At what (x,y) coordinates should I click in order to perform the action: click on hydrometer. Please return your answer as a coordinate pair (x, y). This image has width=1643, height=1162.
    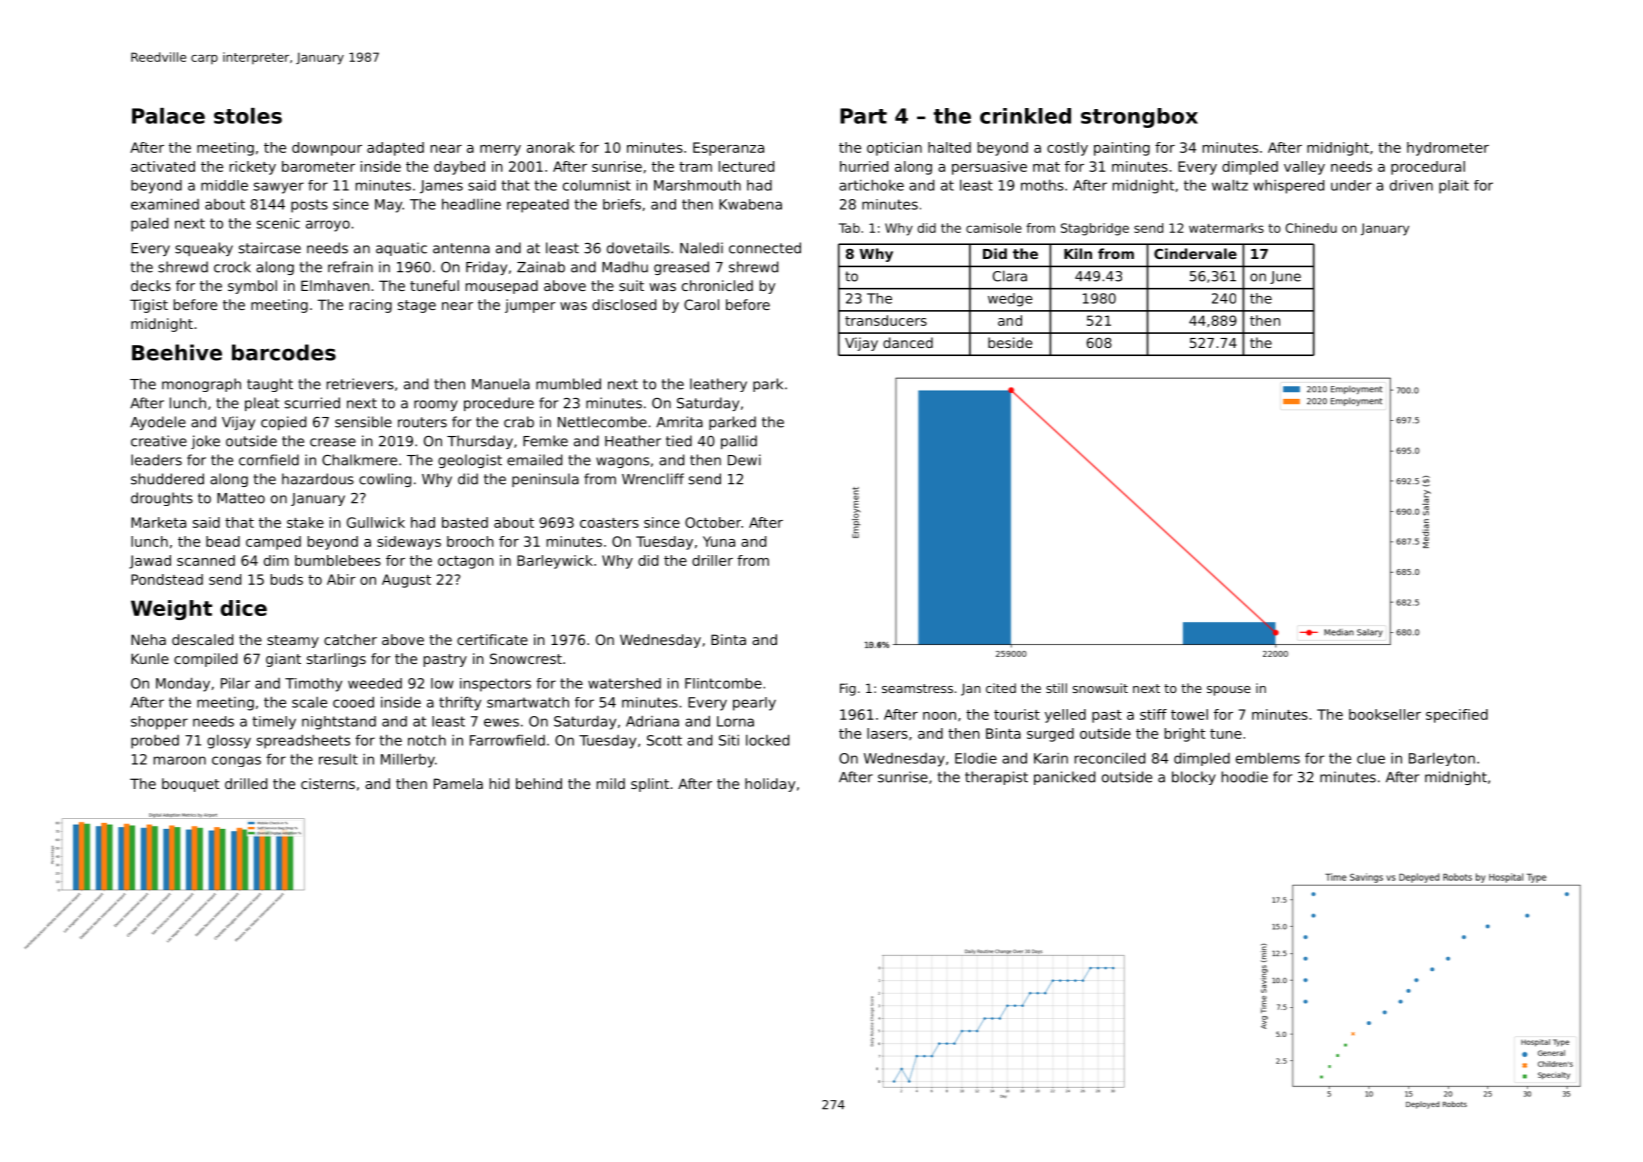
    Looking at the image, I should click on (1448, 149).
